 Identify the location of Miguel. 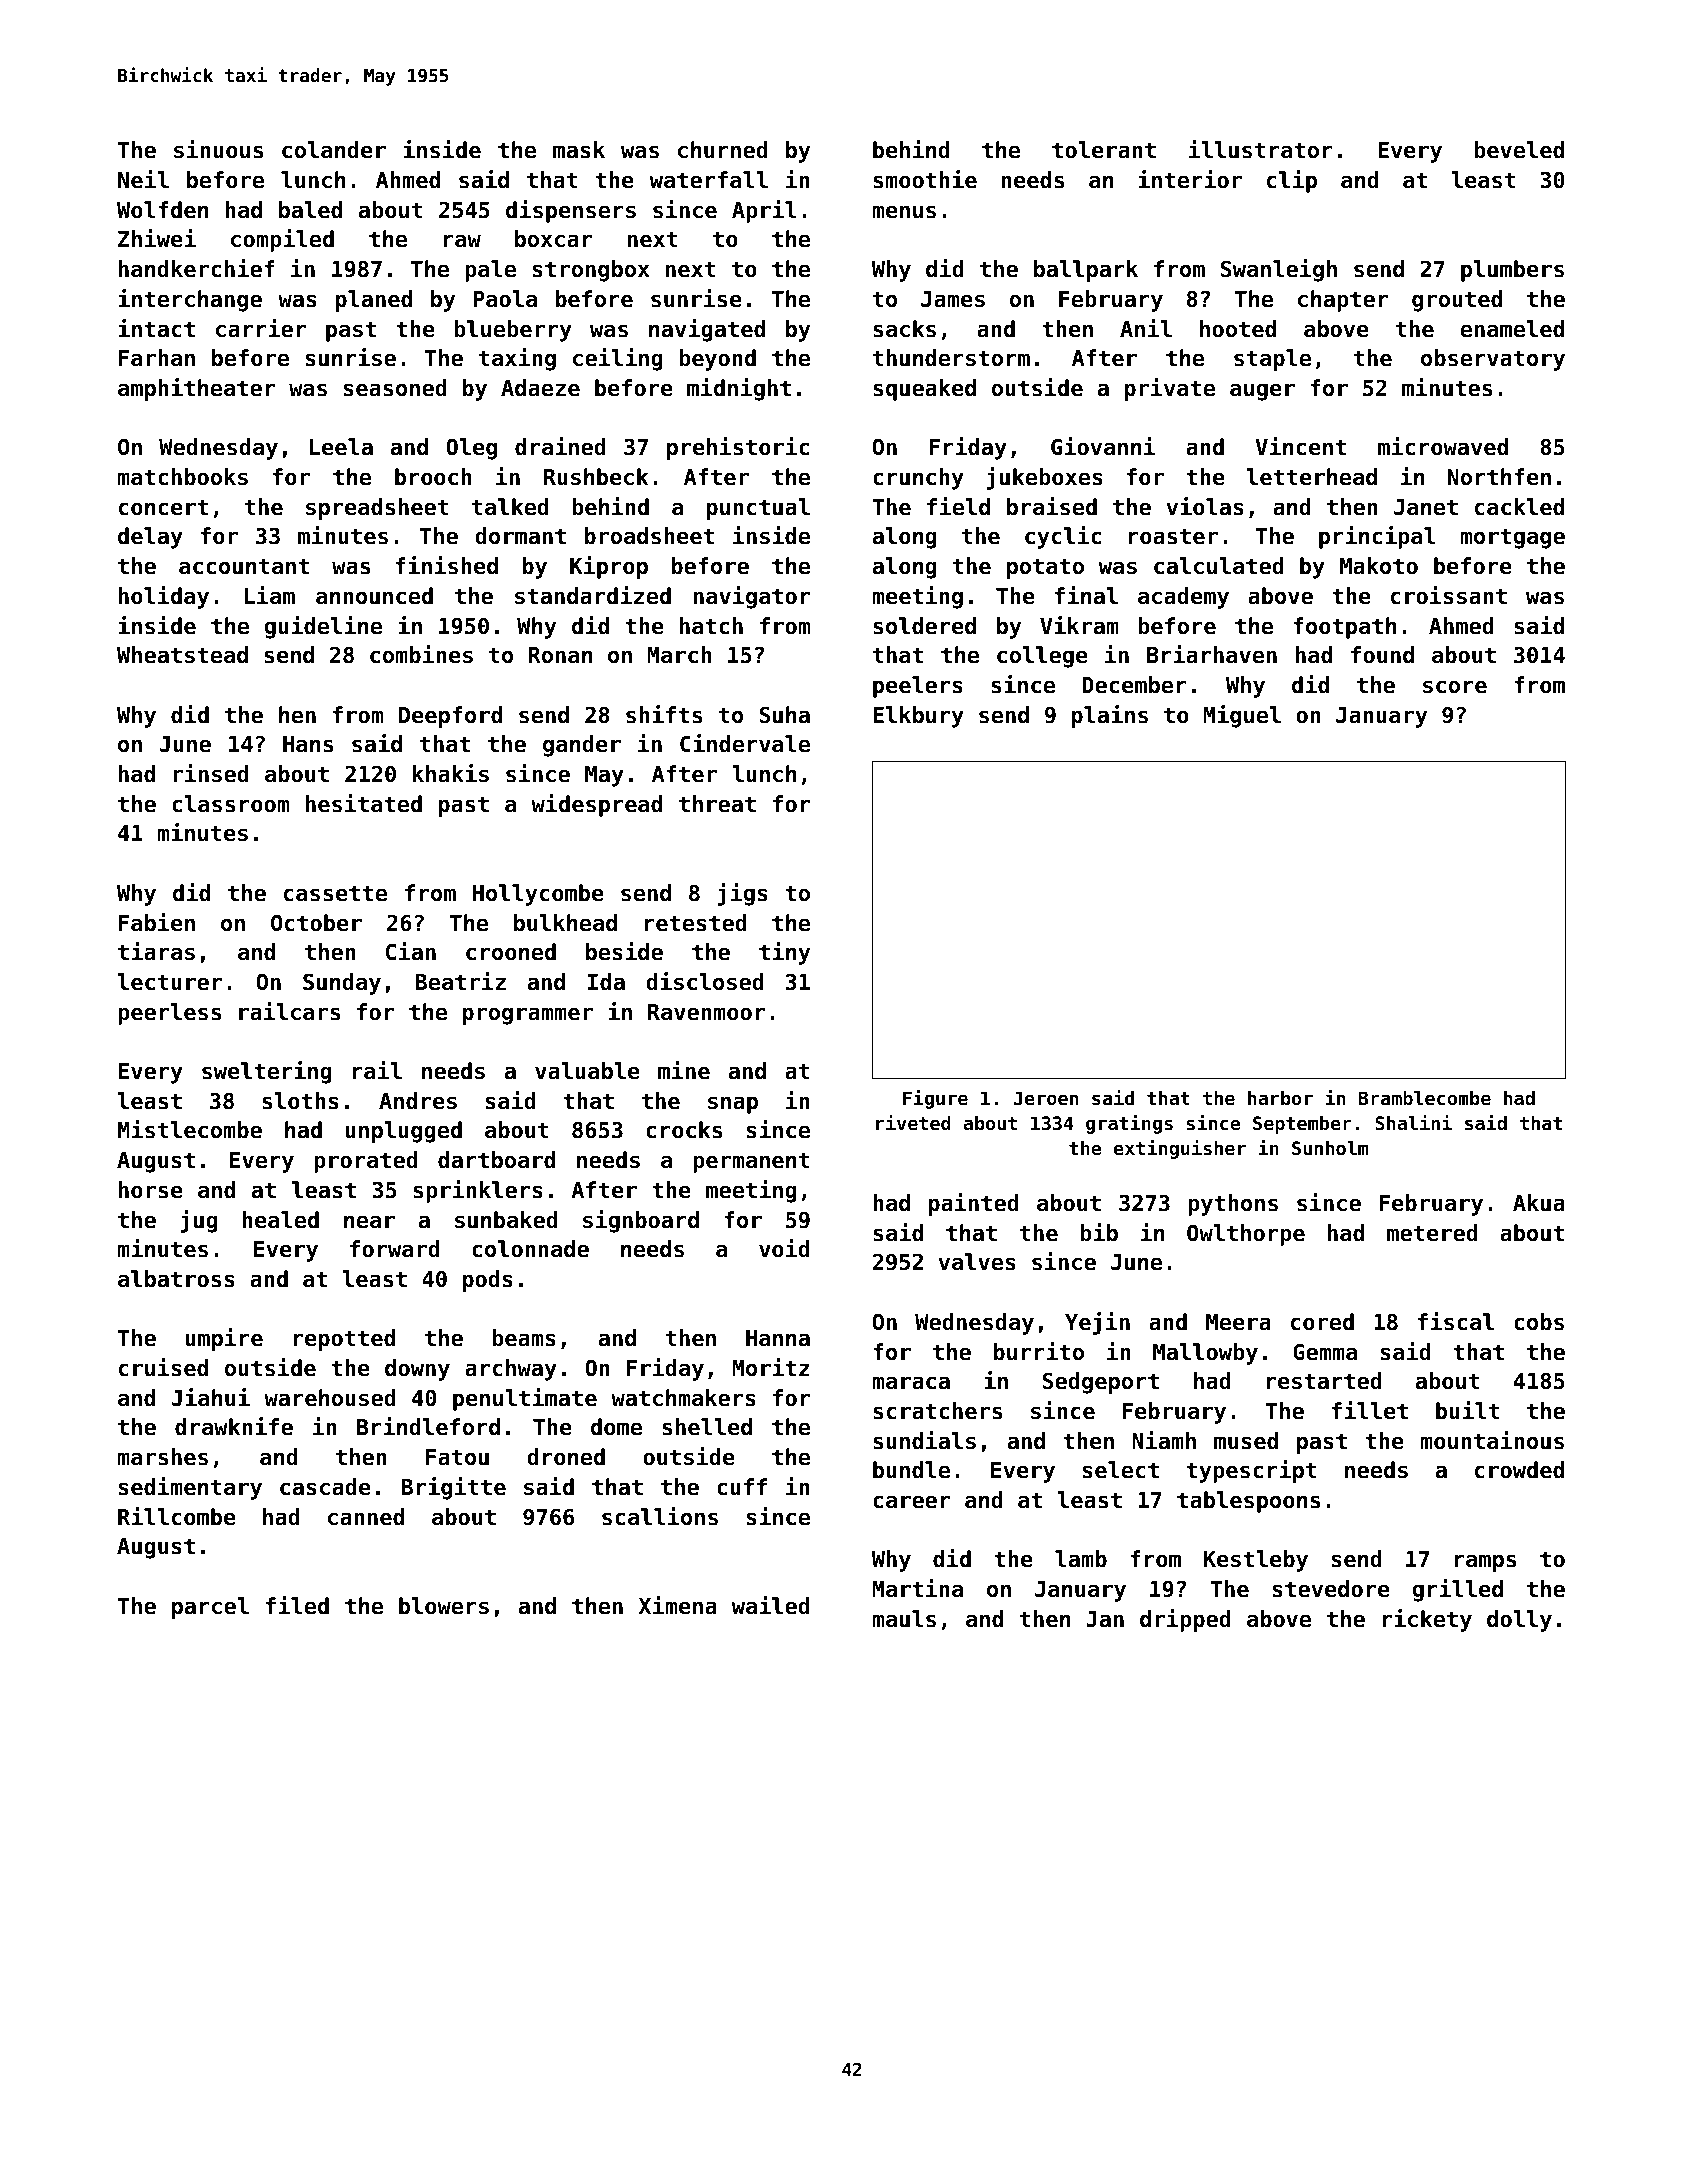
(1242, 716).
